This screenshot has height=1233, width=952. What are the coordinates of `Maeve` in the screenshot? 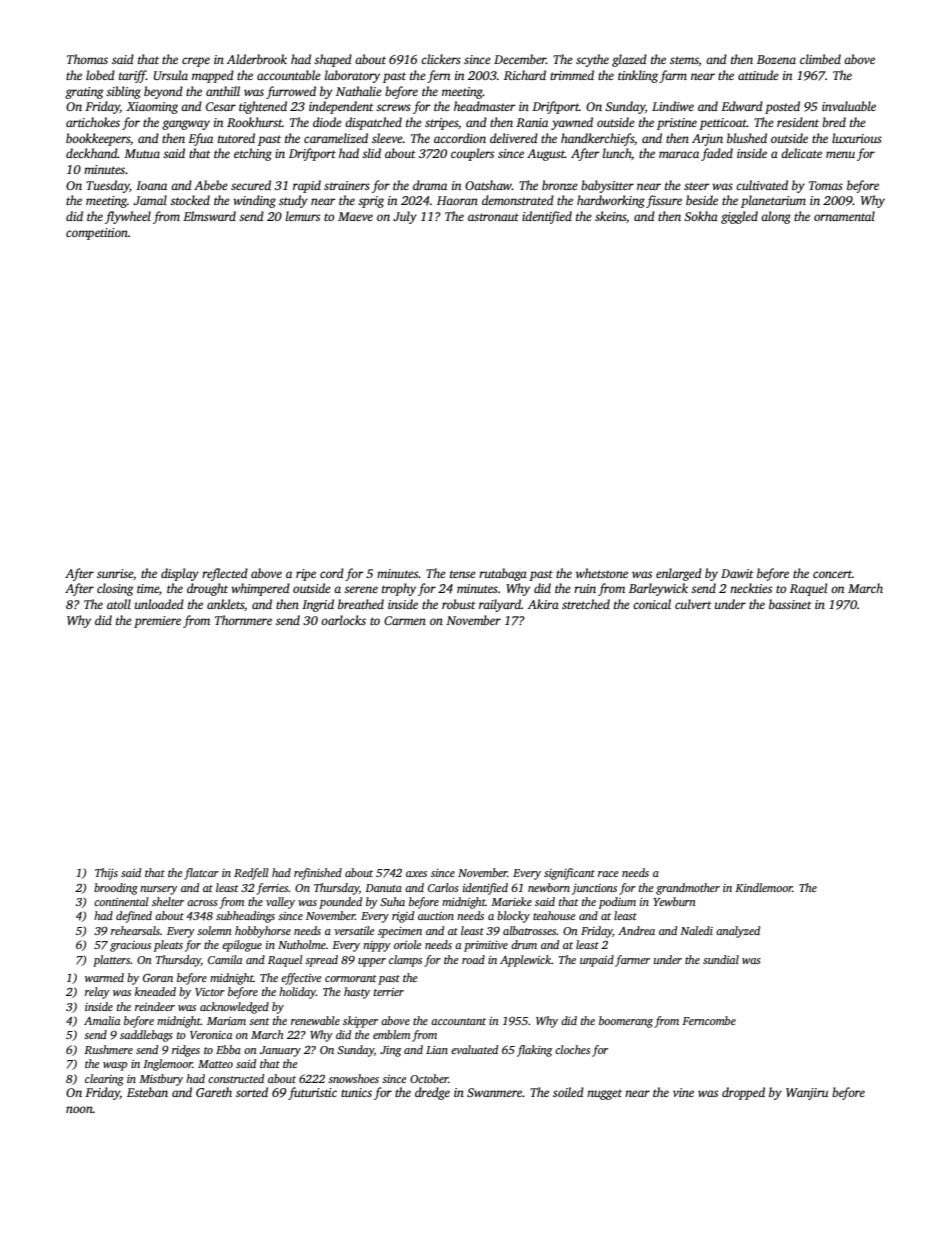 It's located at (355, 216).
